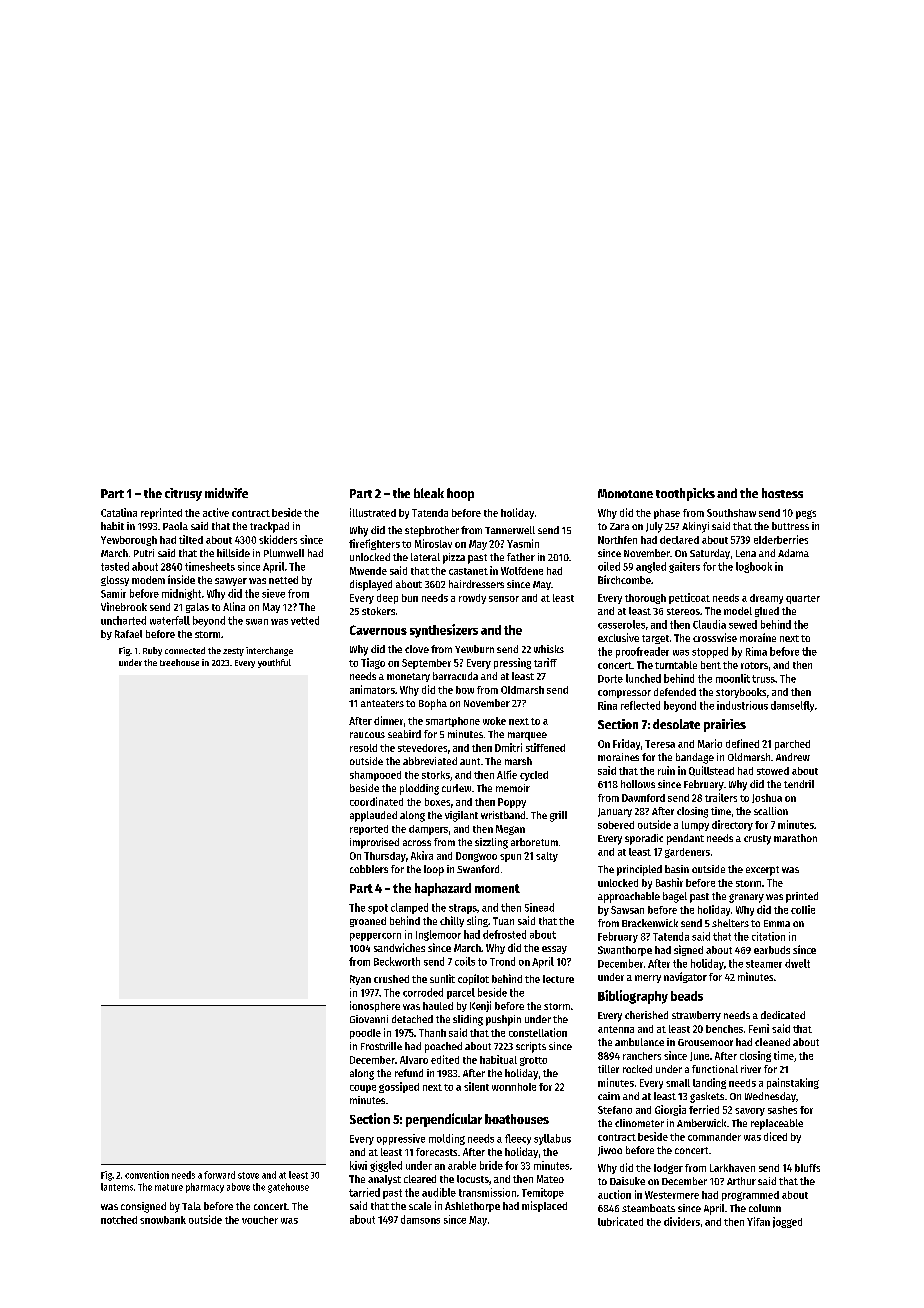  Describe the element at coordinates (637, 1069) in the document. I see `rocked` at that location.
